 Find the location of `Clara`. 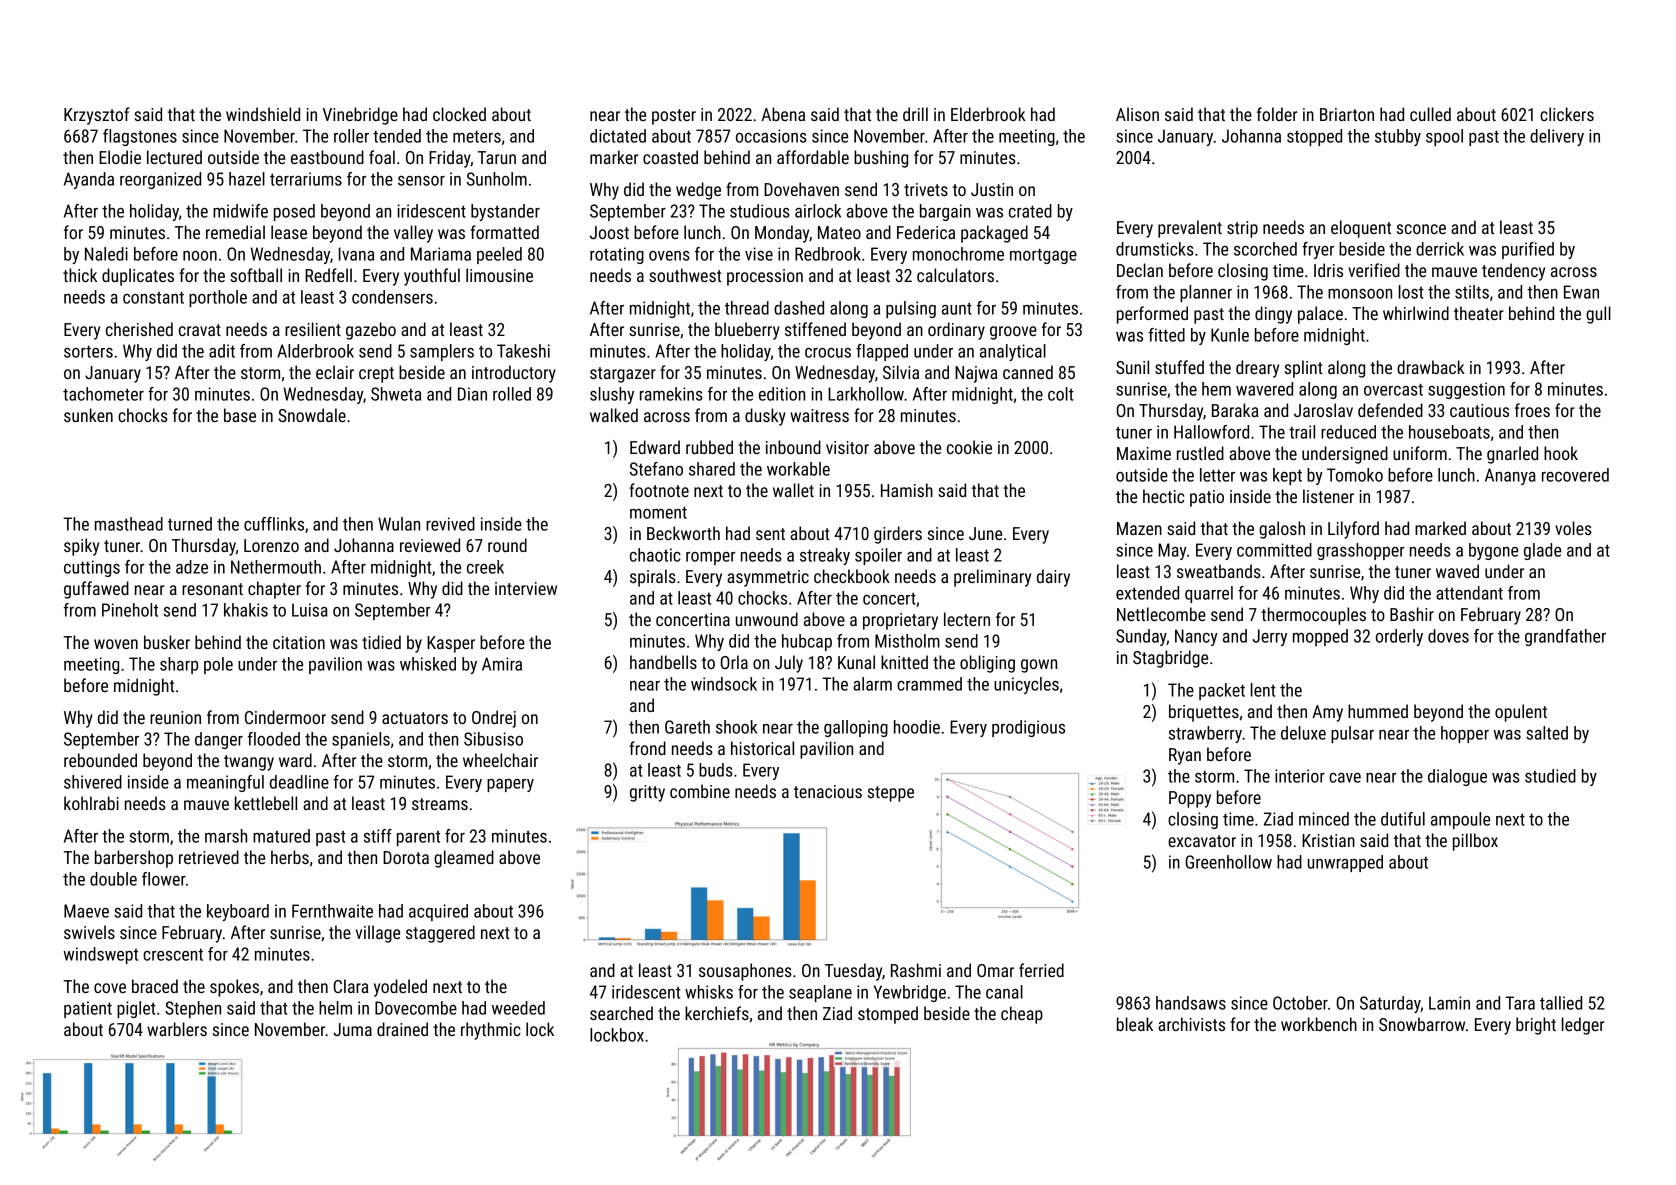

Clara is located at coordinates (350, 986).
